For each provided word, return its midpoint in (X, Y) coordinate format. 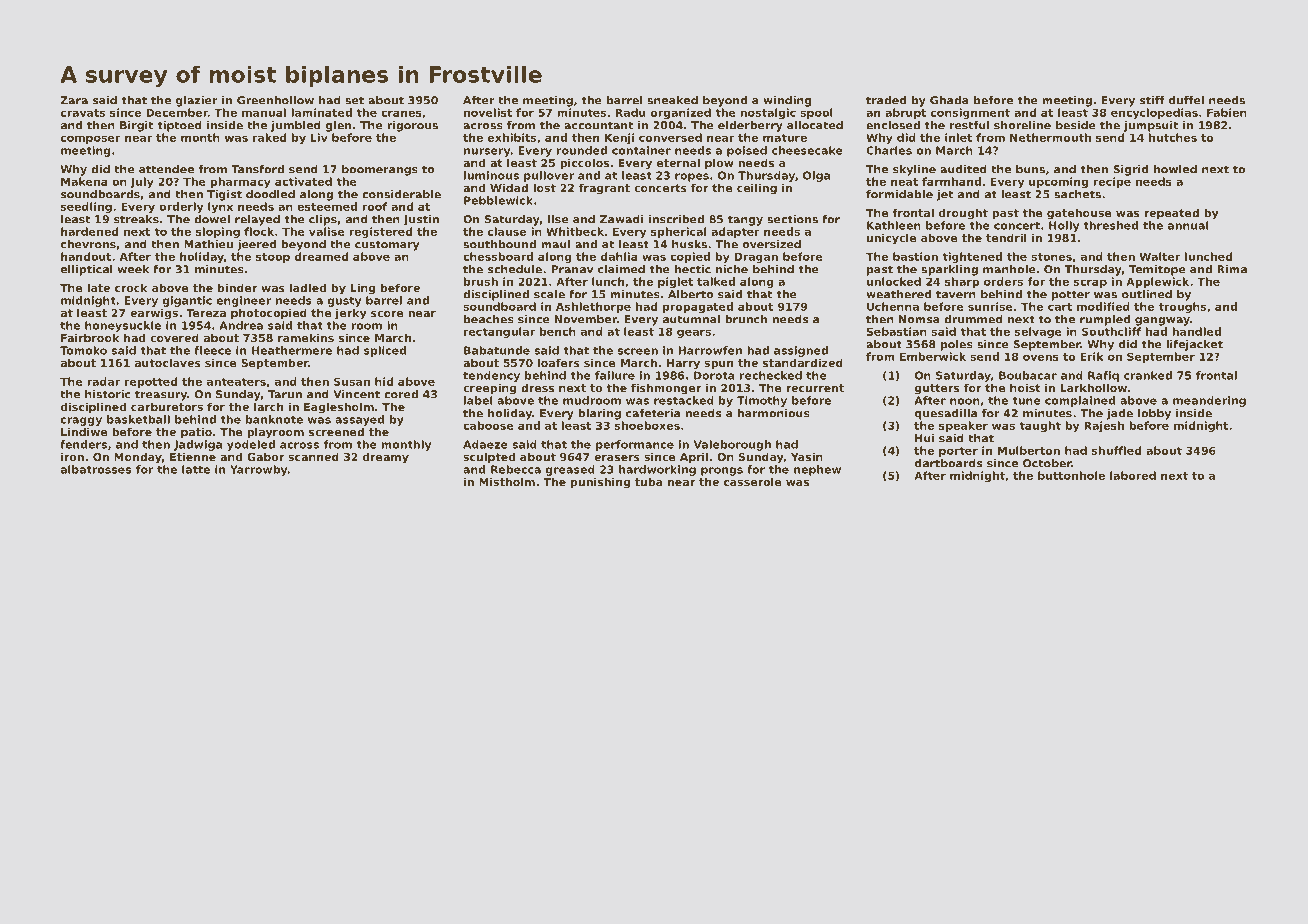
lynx (220, 207)
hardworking (657, 470)
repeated (1171, 214)
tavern (956, 294)
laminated (321, 112)
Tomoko (83, 350)
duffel (1186, 100)
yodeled (251, 445)
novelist (488, 112)
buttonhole (1071, 475)
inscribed (676, 219)
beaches (489, 319)
